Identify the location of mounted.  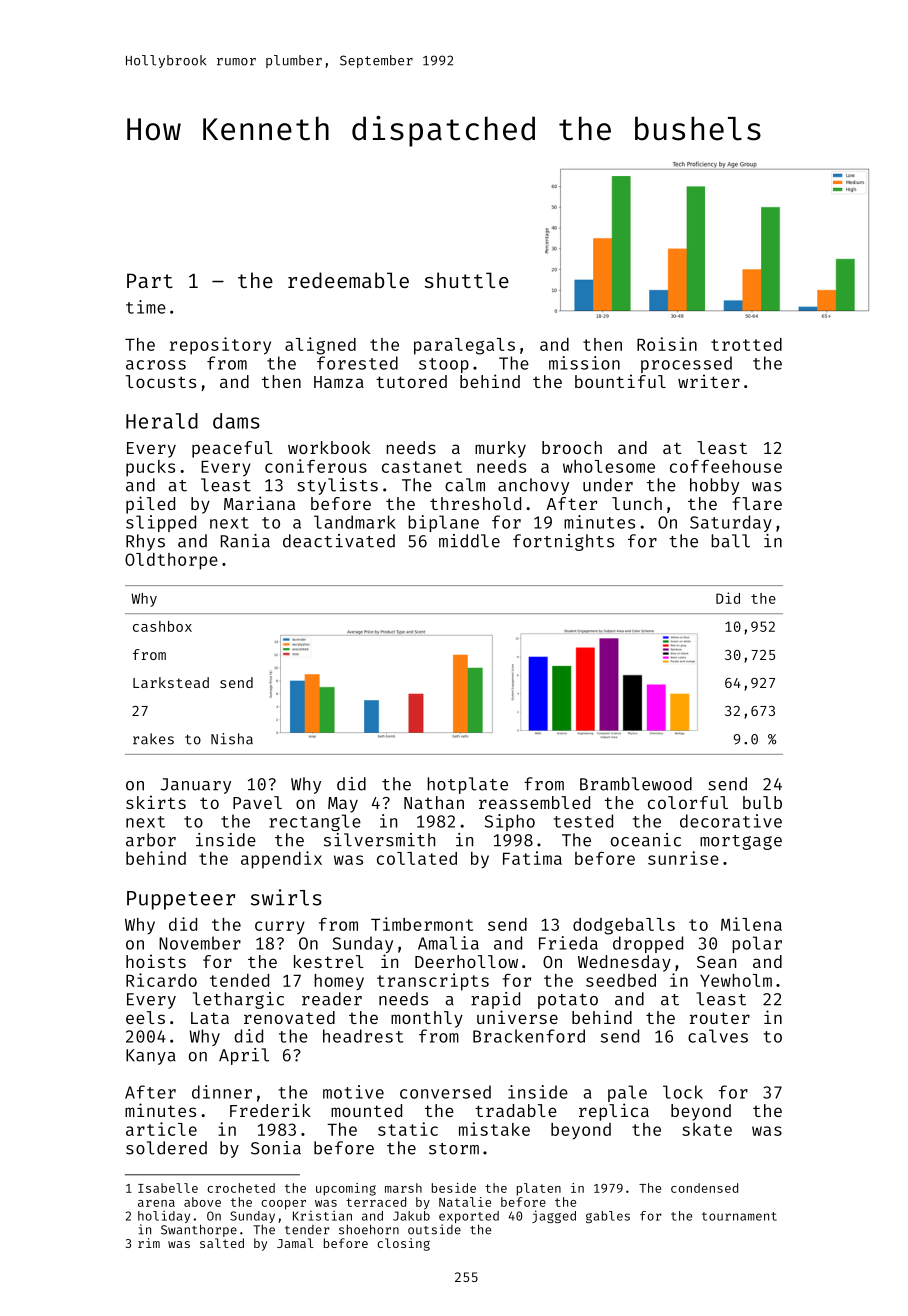
(366, 1110).
